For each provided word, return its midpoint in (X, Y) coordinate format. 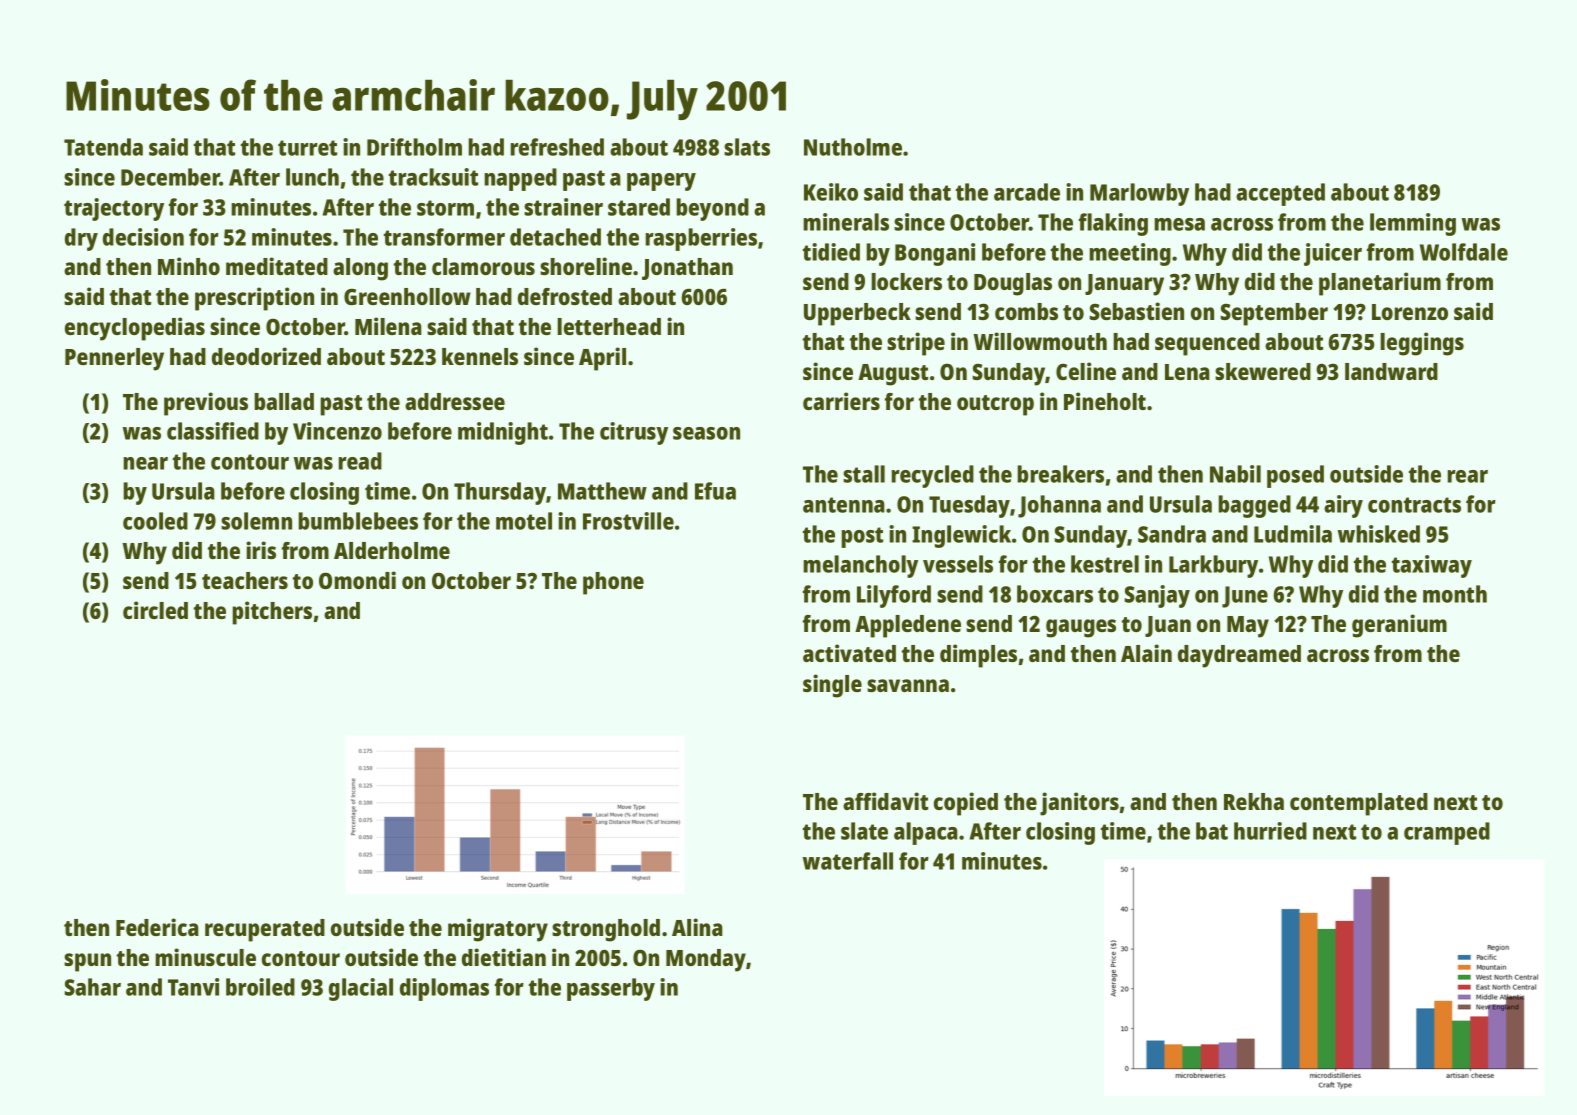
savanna (908, 685)
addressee (455, 401)
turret (307, 148)
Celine (1086, 371)
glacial (361, 989)
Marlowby (1139, 194)
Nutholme (853, 147)
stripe (916, 344)
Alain (1146, 653)
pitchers (272, 613)
